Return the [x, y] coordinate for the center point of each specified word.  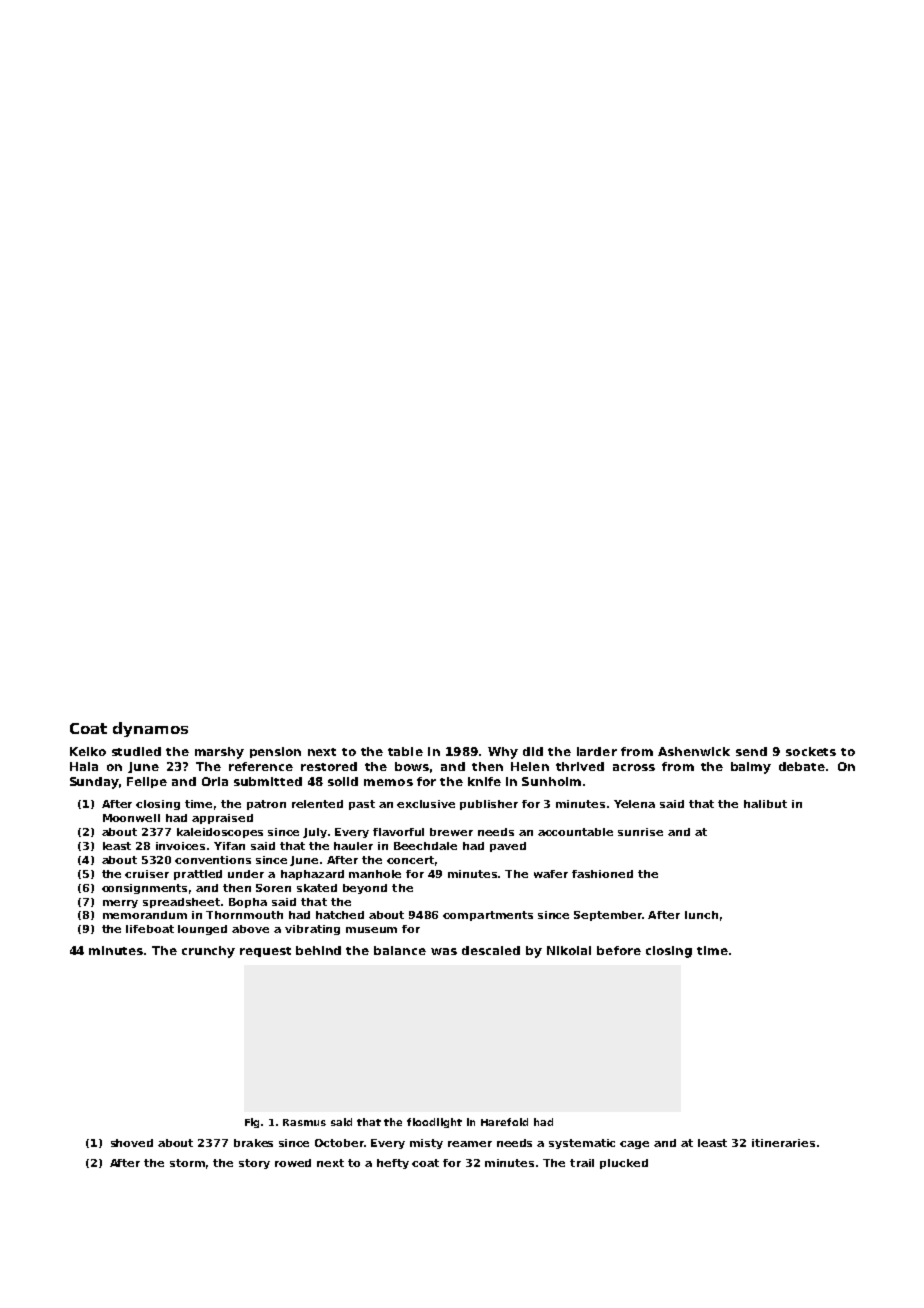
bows [412, 766]
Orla [215, 781]
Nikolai [569, 950]
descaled [491, 950]
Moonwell [131, 818]
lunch [701, 915]
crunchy [208, 952]
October [339, 1143]
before [619, 950]
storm [187, 1163]
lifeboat [150, 929]
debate [802, 766]
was [444, 951]
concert [410, 860]
